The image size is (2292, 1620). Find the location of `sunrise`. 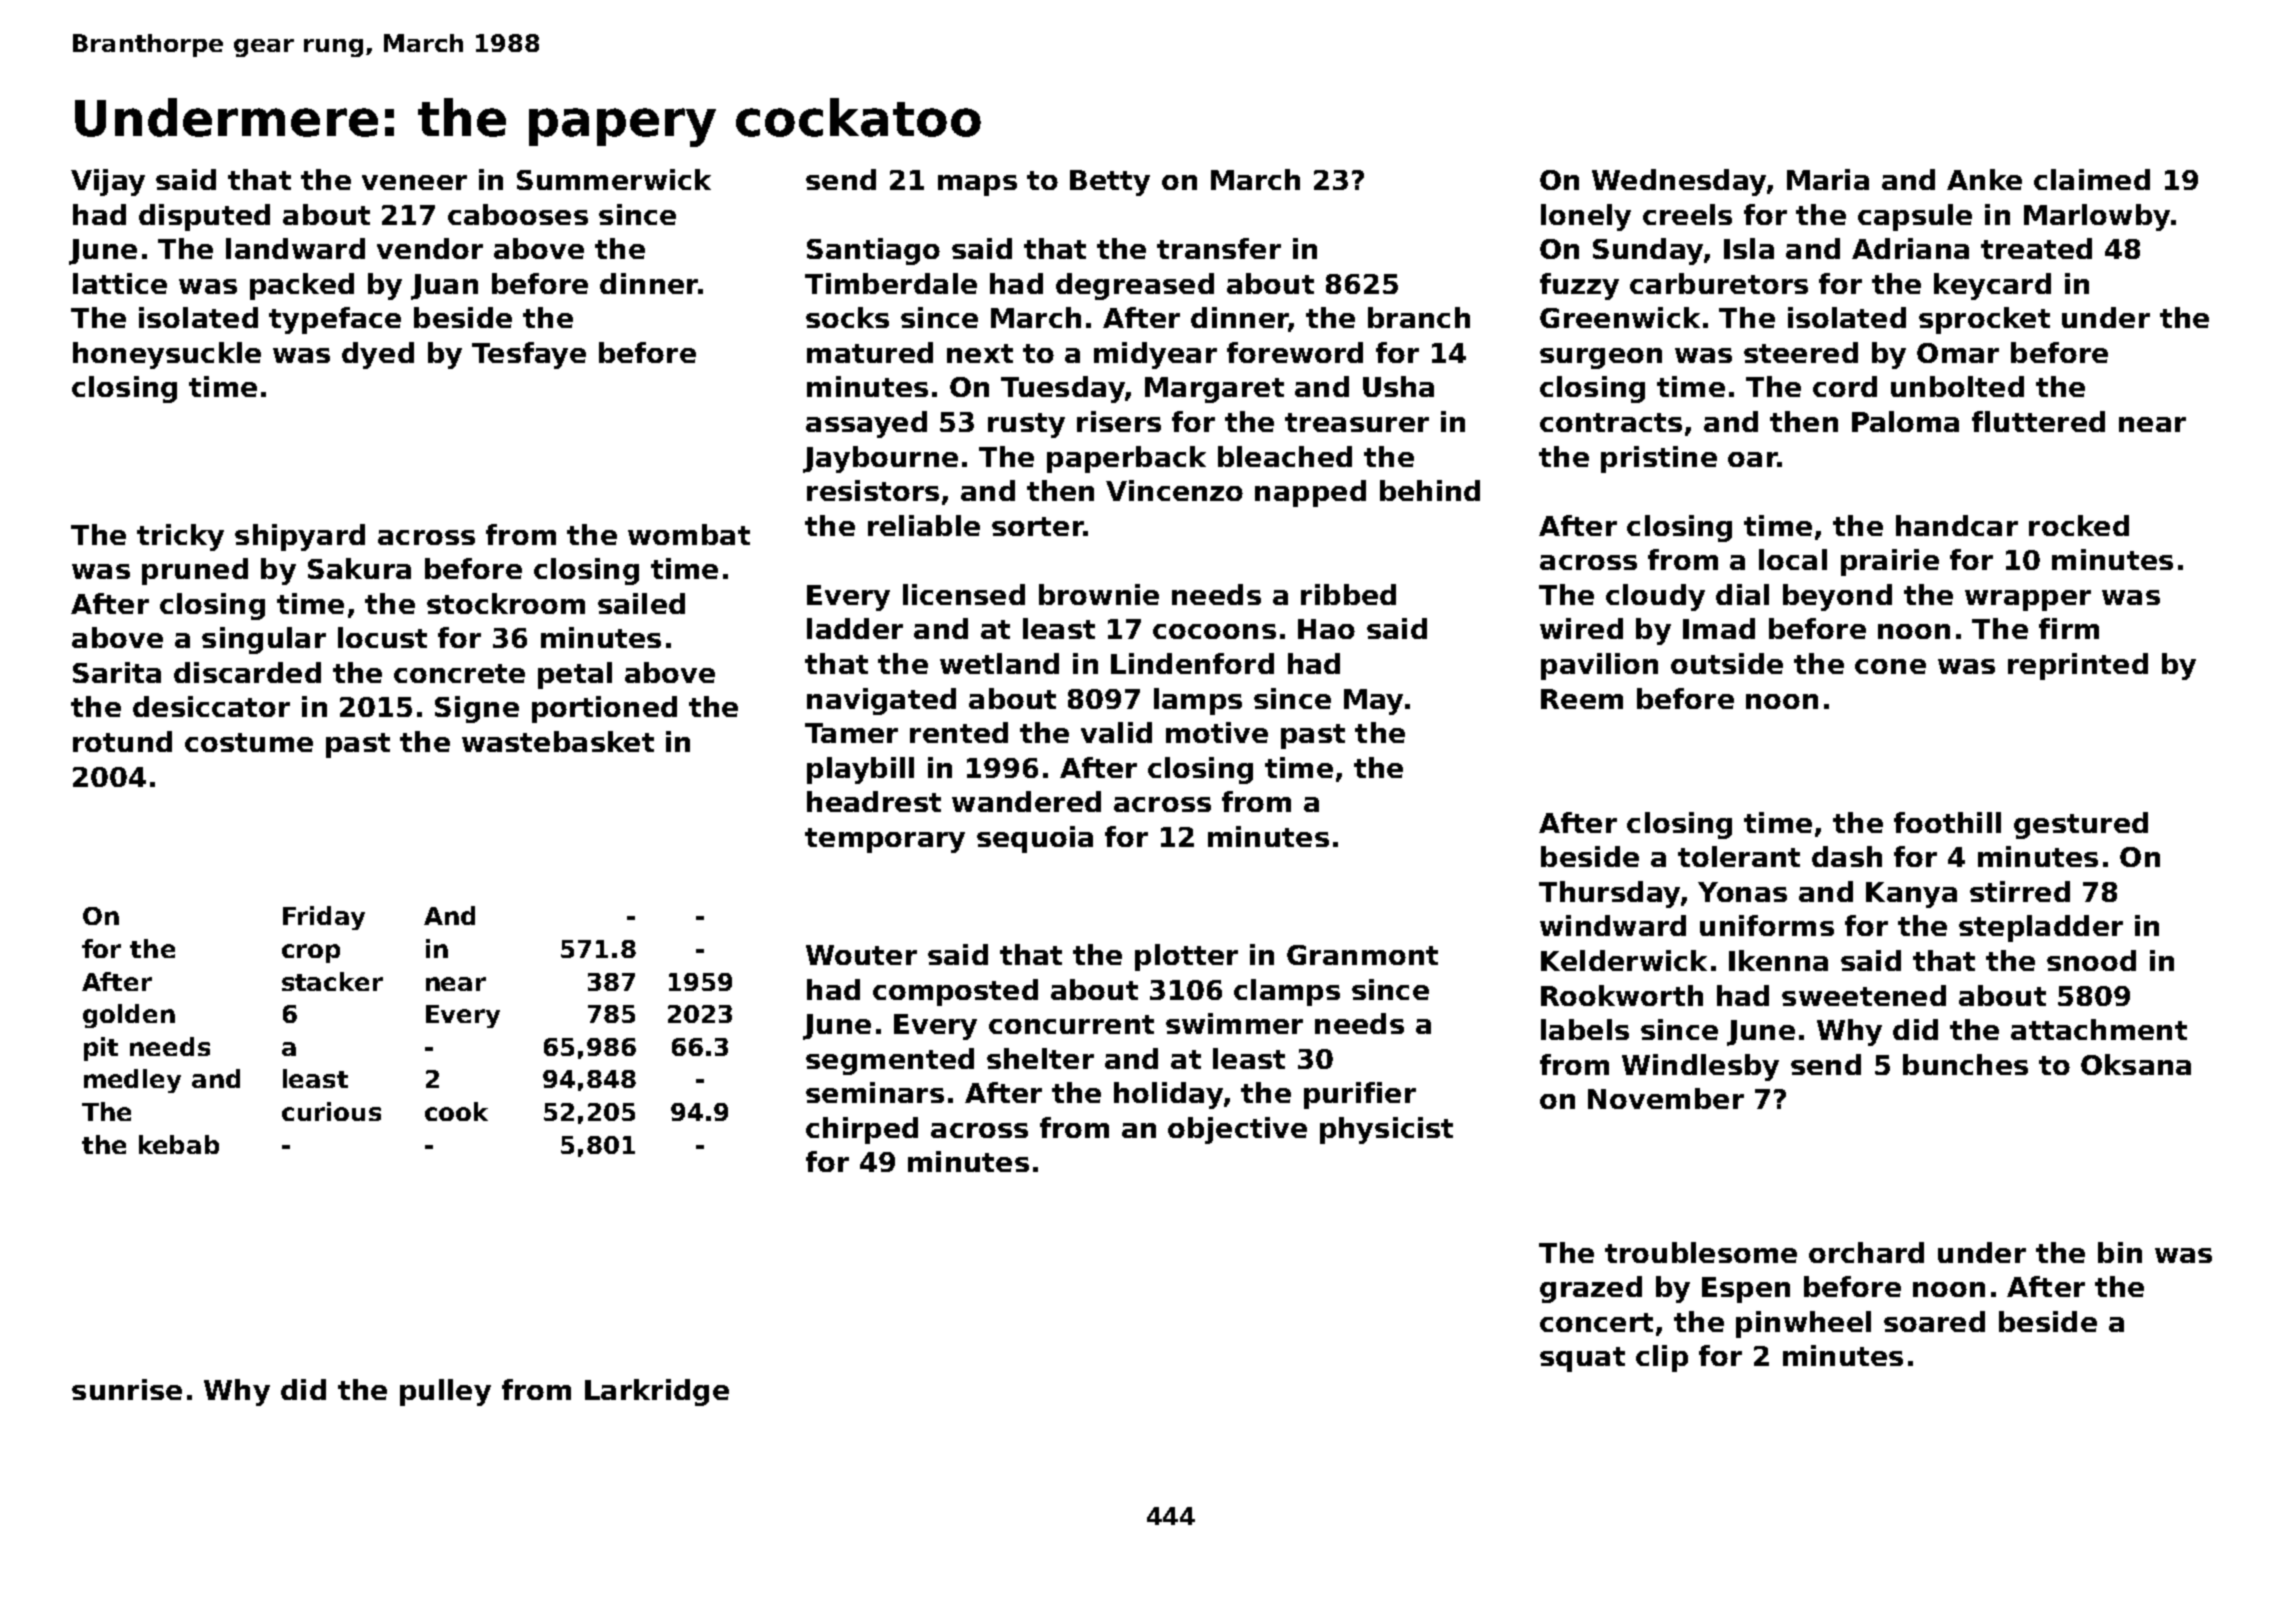

sunrise is located at coordinates (127, 1389).
